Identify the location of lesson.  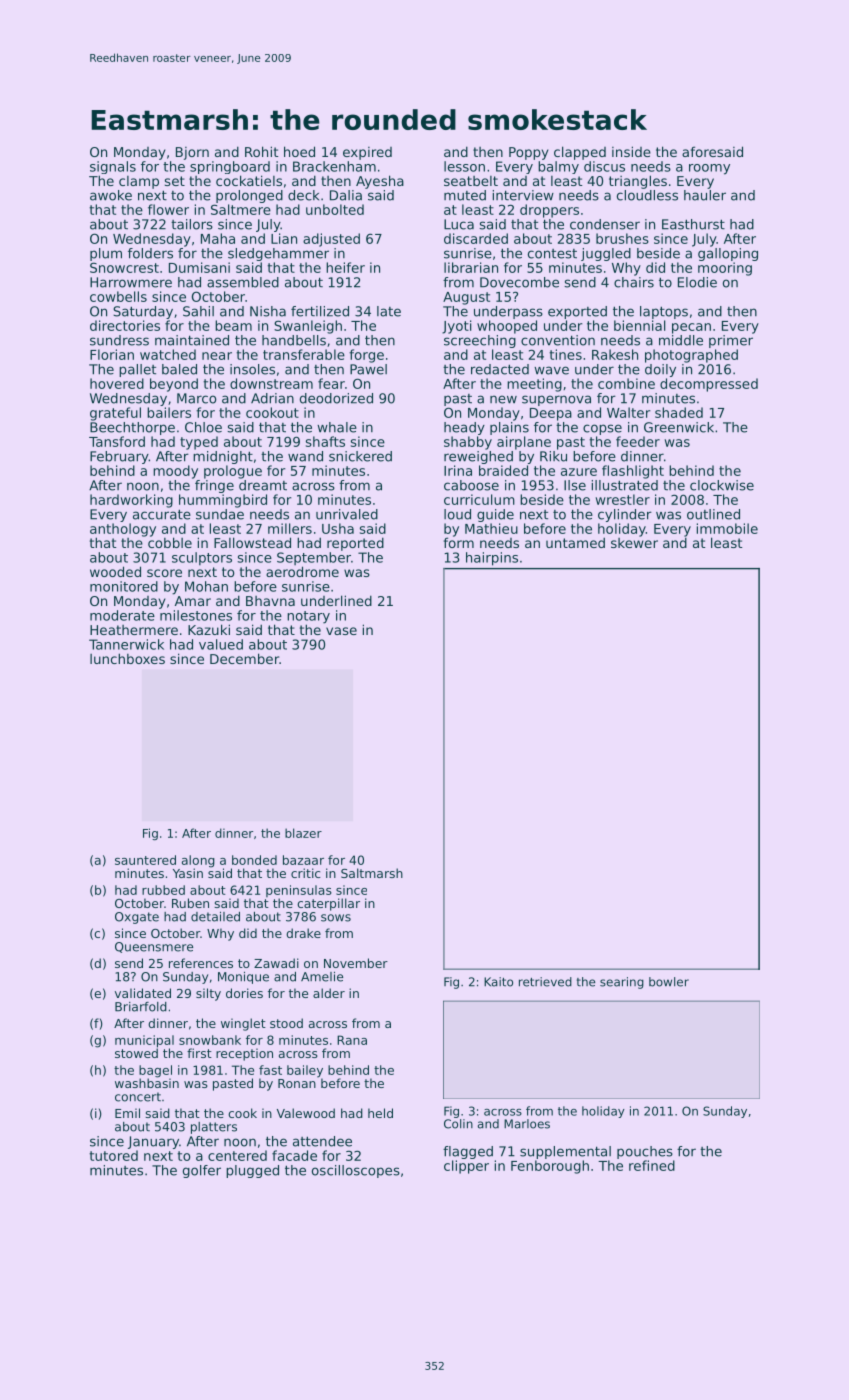
(464, 166).
